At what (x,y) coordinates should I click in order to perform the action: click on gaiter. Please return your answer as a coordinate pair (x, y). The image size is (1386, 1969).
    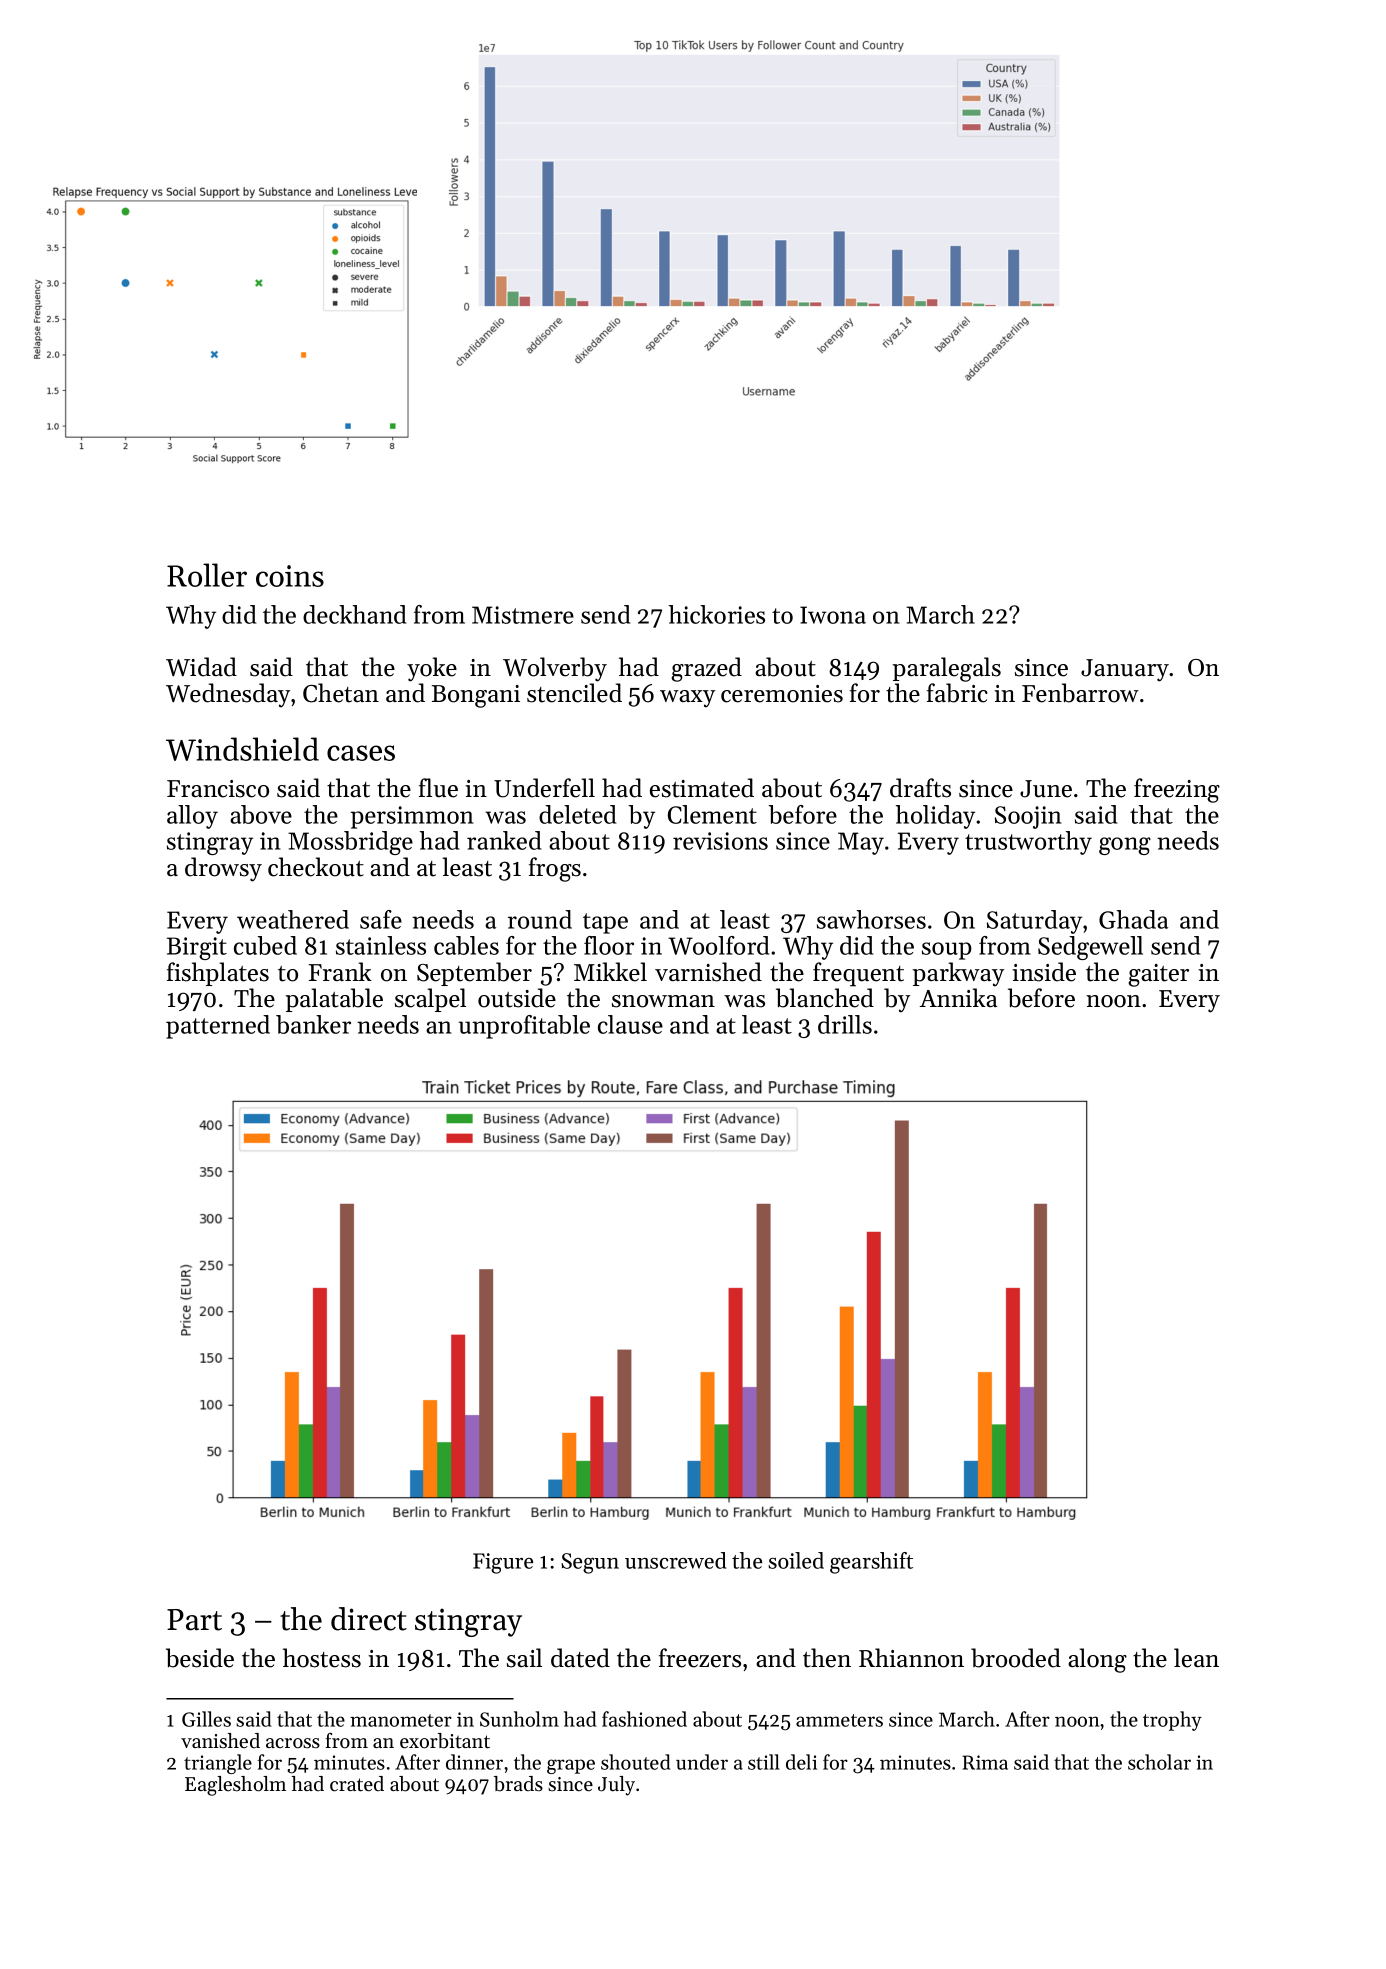
    Looking at the image, I should click on (1158, 975).
